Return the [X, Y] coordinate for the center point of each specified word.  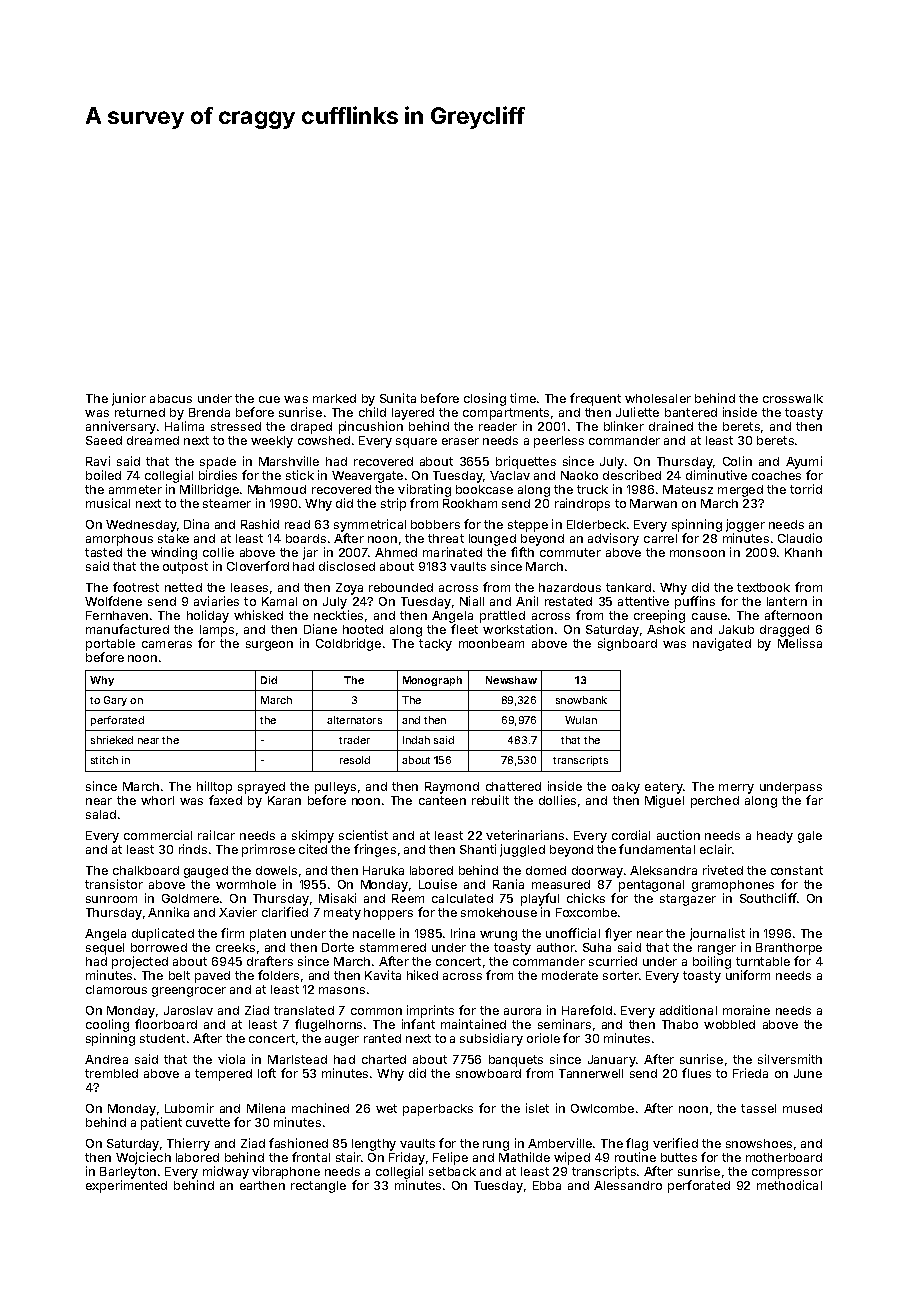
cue [269, 399]
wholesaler [658, 398]
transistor [114, 884]
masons [342, 990]
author [556, 947]
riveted [723, 870]
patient [161, 1123]
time [523, 398]
